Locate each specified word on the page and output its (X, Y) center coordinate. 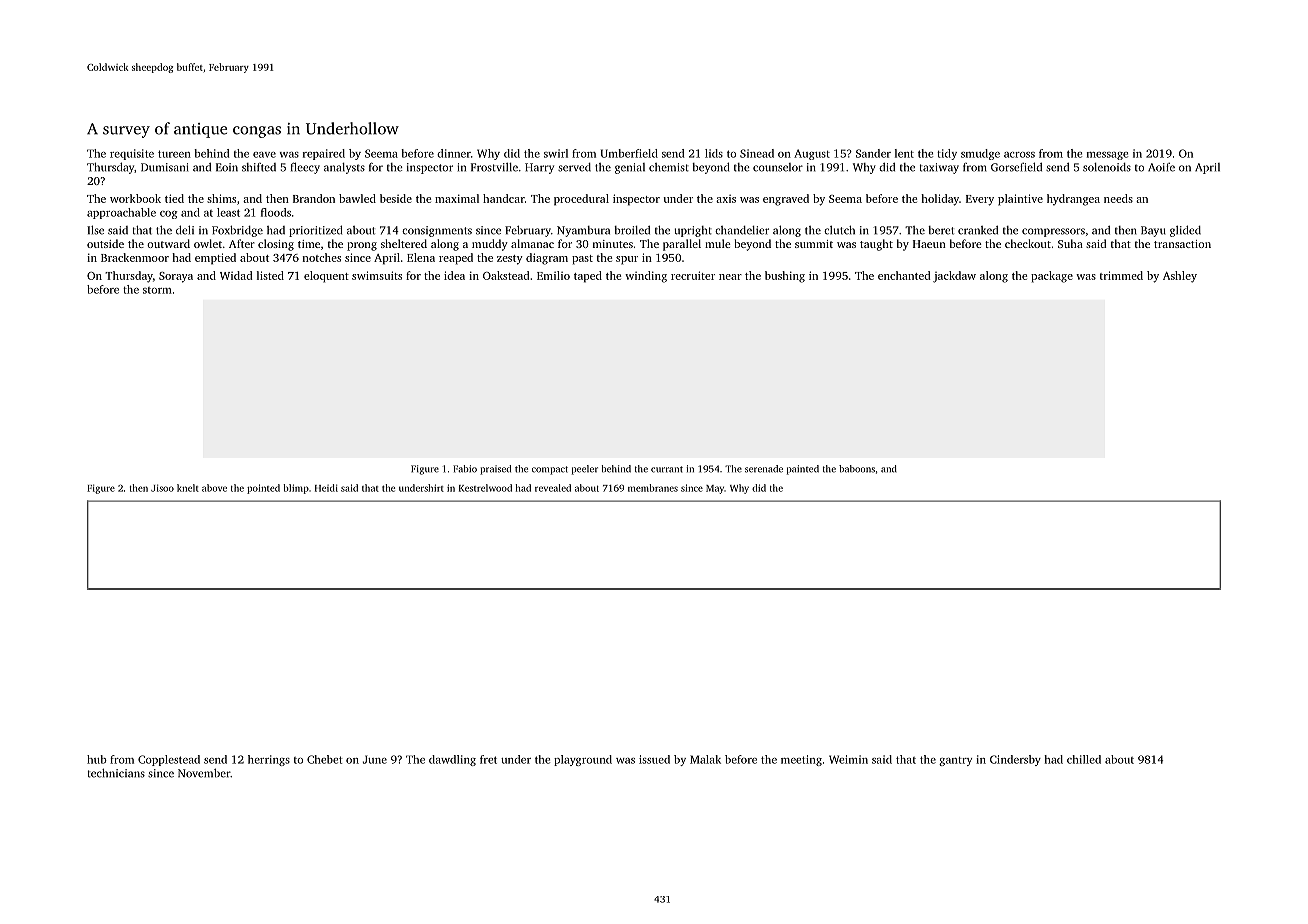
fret (488, 759)
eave (264, 155)
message (1107, 156)
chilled (1084, 759)
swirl (556, 153)
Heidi (326, 488)
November (204, 773)
